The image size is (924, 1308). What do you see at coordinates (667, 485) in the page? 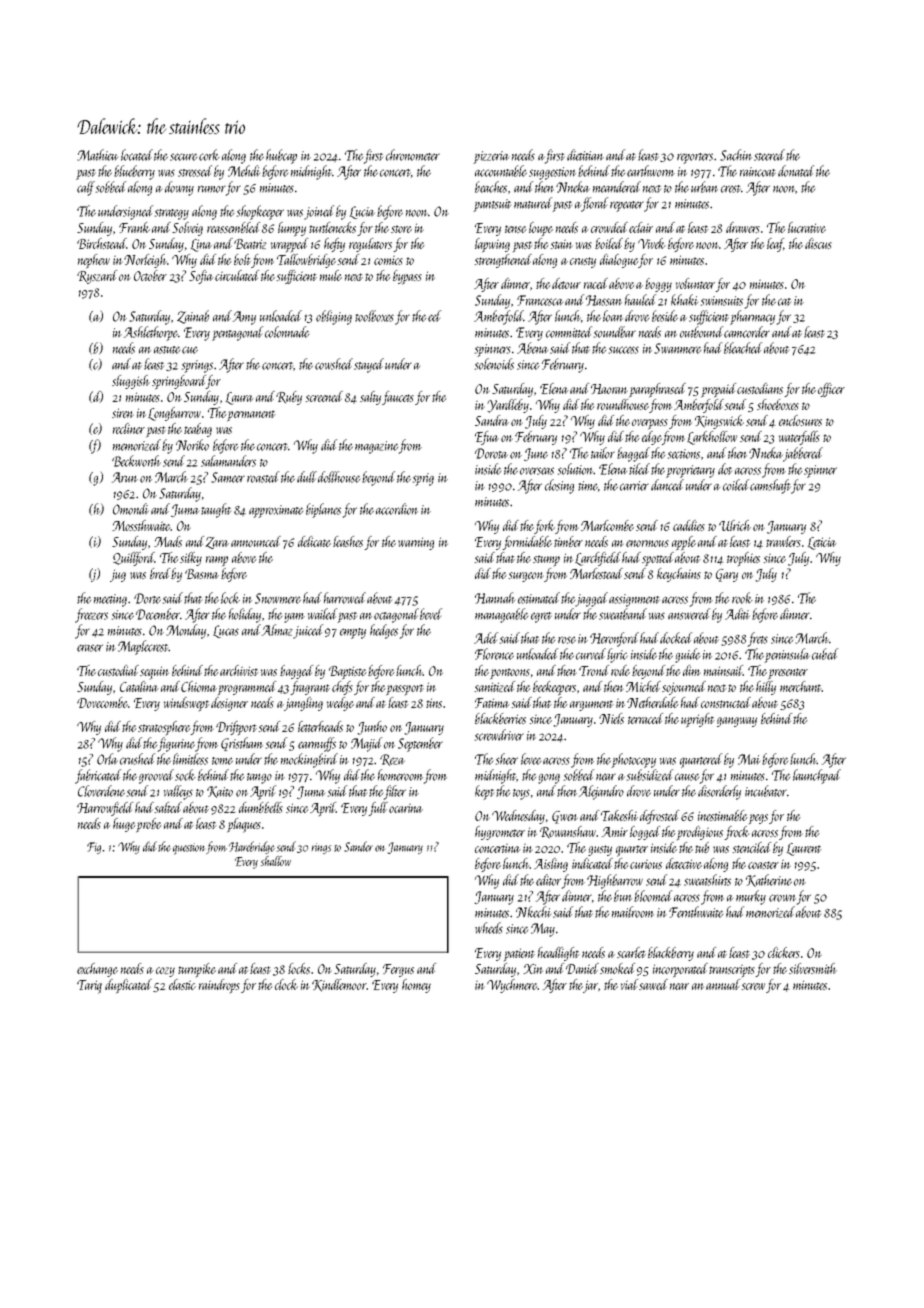
I see `danced` at bounding box center [667, 485].
